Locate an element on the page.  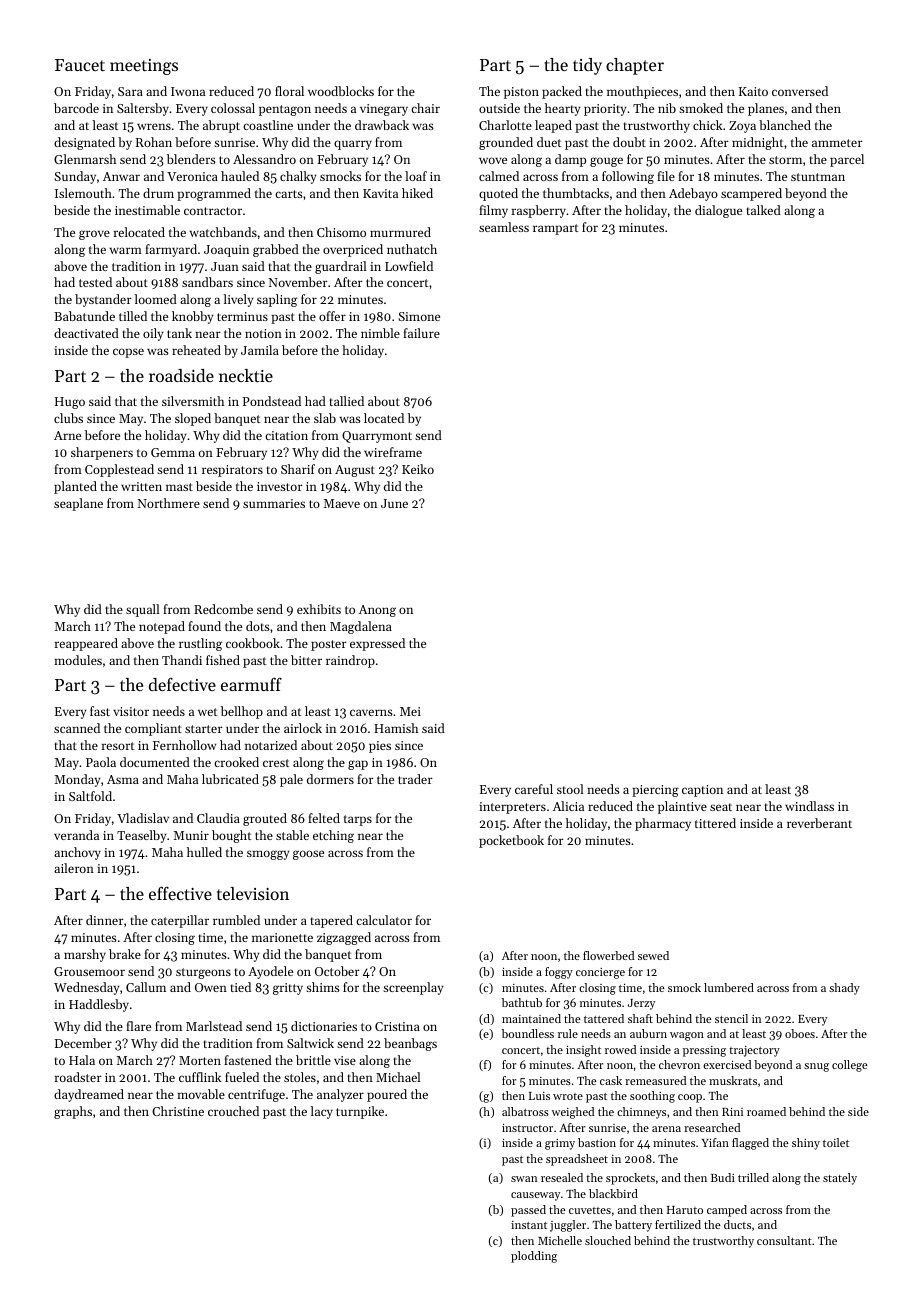
crest is located at coordinates (276, 763).
